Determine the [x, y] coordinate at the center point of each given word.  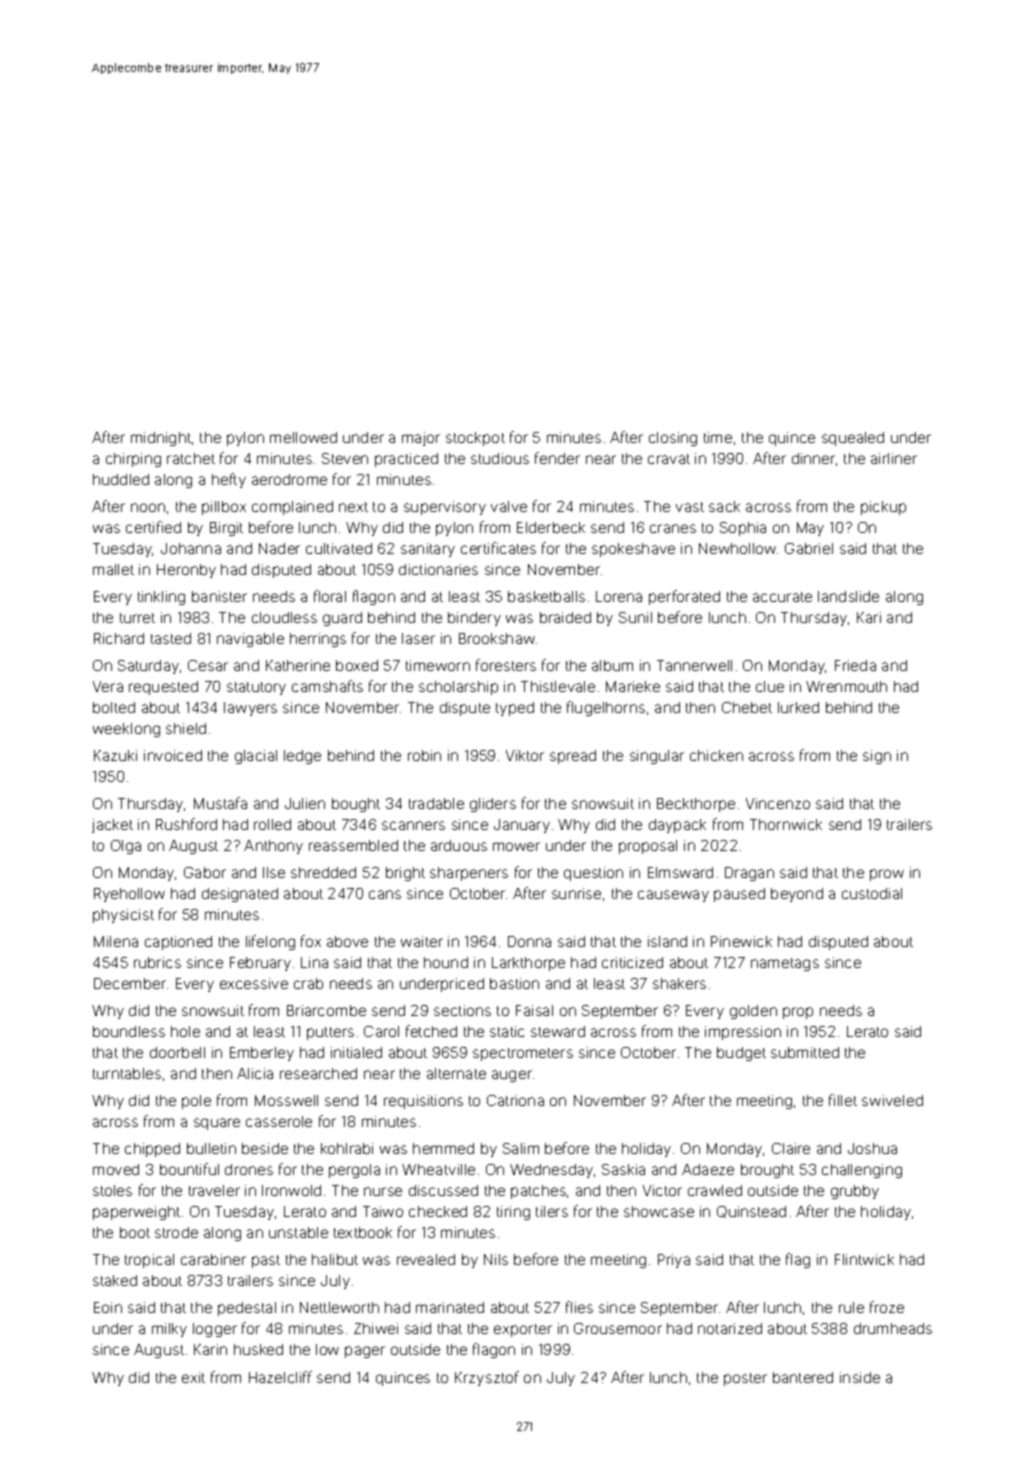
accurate [782, 597]
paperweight [136, 1213]
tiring [513, 1213]
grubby [855, 1192]
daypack [677, 826]
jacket [112, 826]
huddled [121, 479]
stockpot [475, 439]
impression [743, 1033]
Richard [119, 638]
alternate [456, 1073]
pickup [883, 508]
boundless [129, 1031]
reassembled [353, 845]
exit [193, 1377]
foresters [506, 665]
